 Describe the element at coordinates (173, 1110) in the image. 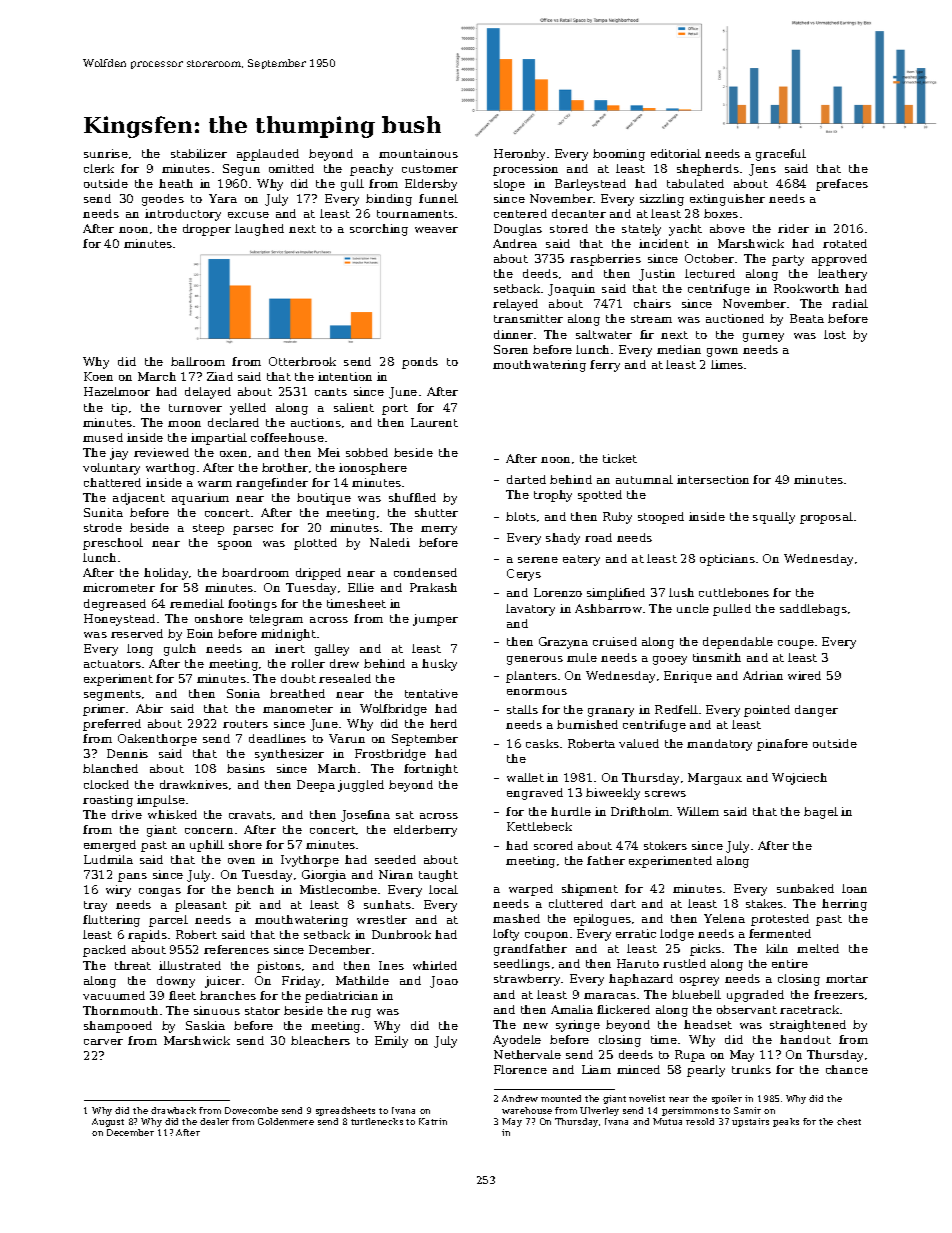

I see `drawback` at that location.
